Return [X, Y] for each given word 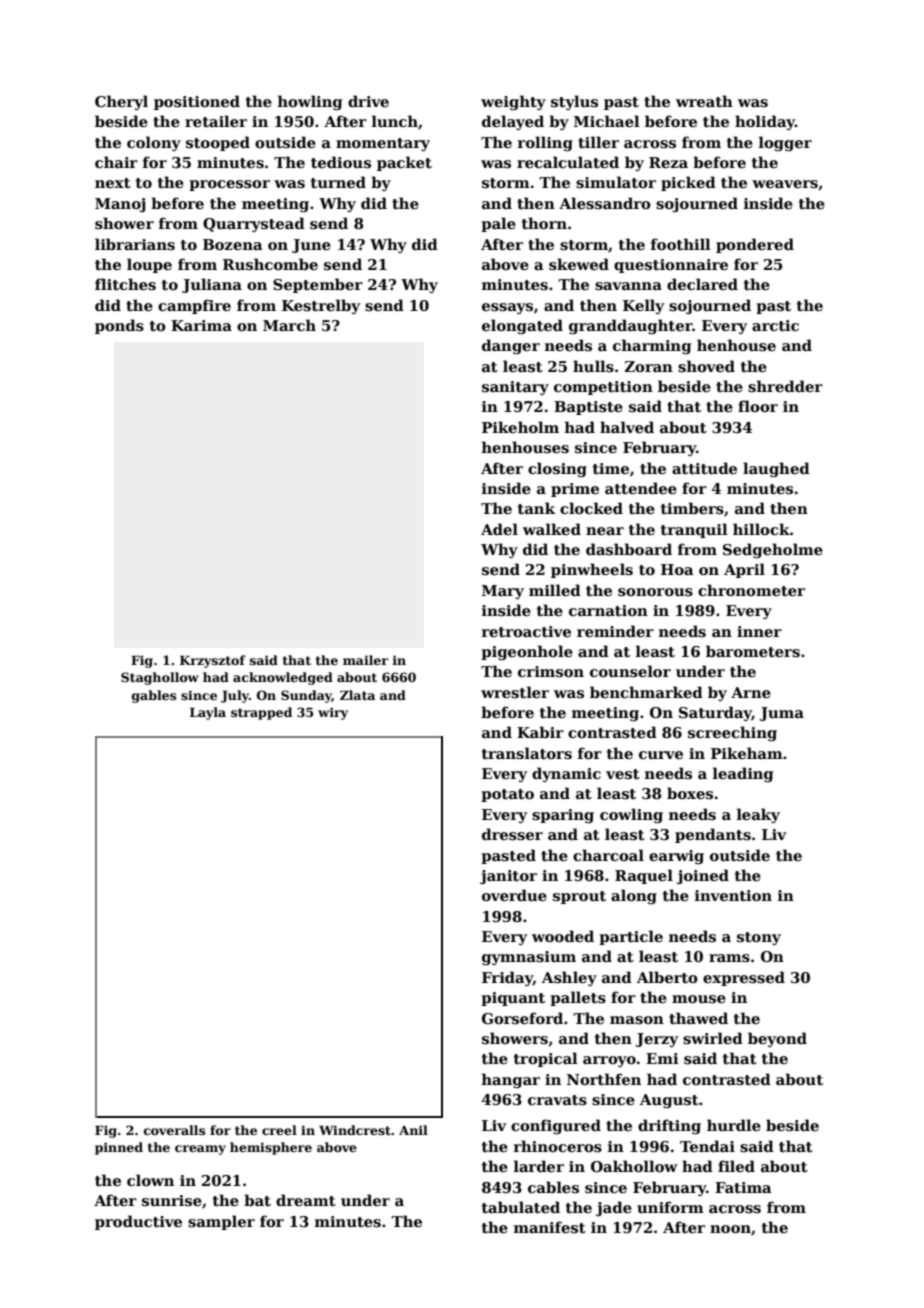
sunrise [172, 1200]
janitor [508, 877]
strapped [261, 713]
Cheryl [121, 102]
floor [758, 406]
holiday [765, 122]
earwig [676, 857]
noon [730, 1229]
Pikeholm [520, 427]
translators [527, 753]
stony [759, 938]
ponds [119, 326]
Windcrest [355, 1130]
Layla [208, 713]
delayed [513, 122]
